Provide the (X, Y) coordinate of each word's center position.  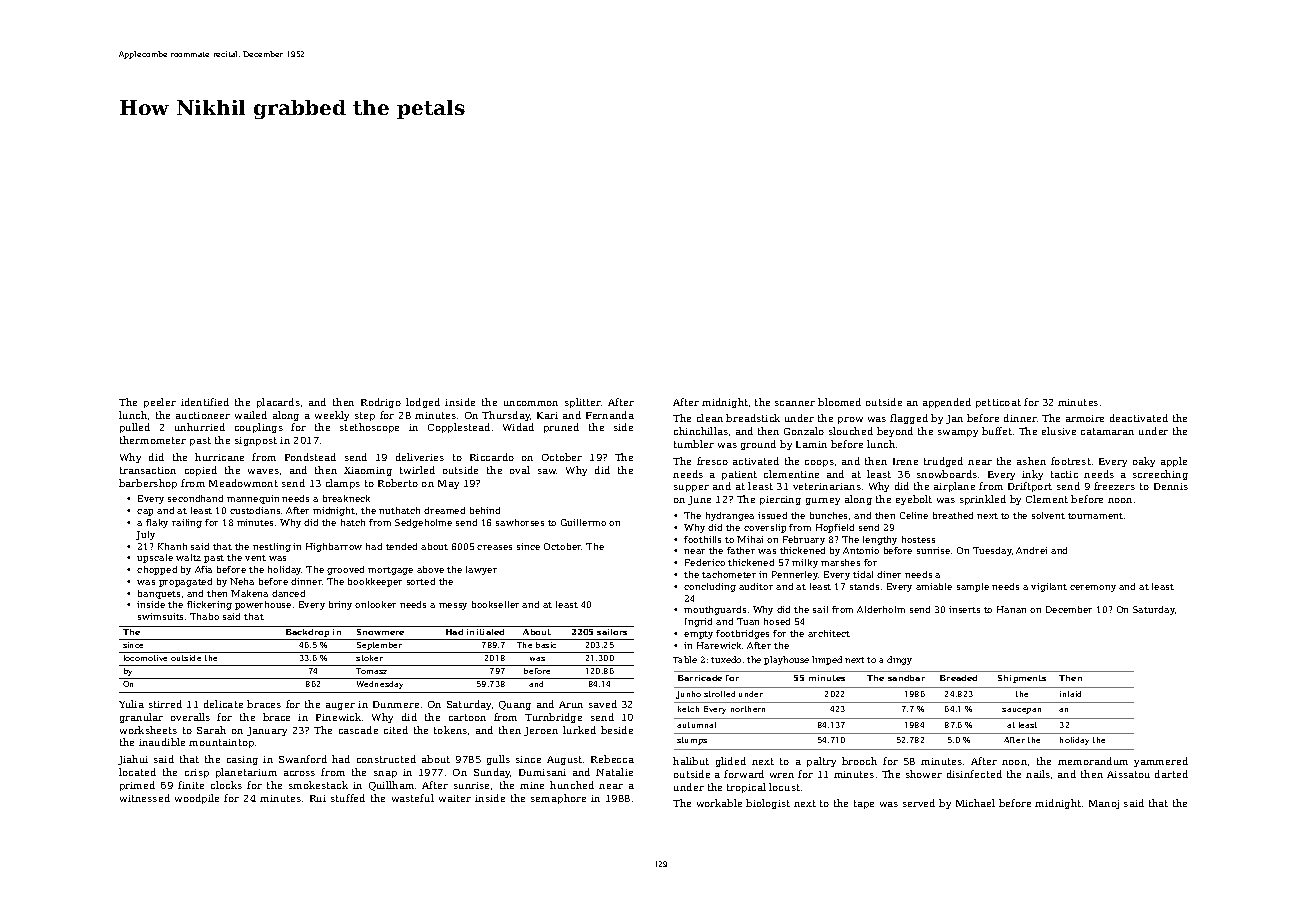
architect (829, 633)
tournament (1095, 516)
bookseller (495, 604)
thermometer (153, 440)
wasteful (413, 798)
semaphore (558, 799)
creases (494, 547)
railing (187, 523)
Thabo (204, 616)
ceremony (1093, 588)
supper (691, 488)
